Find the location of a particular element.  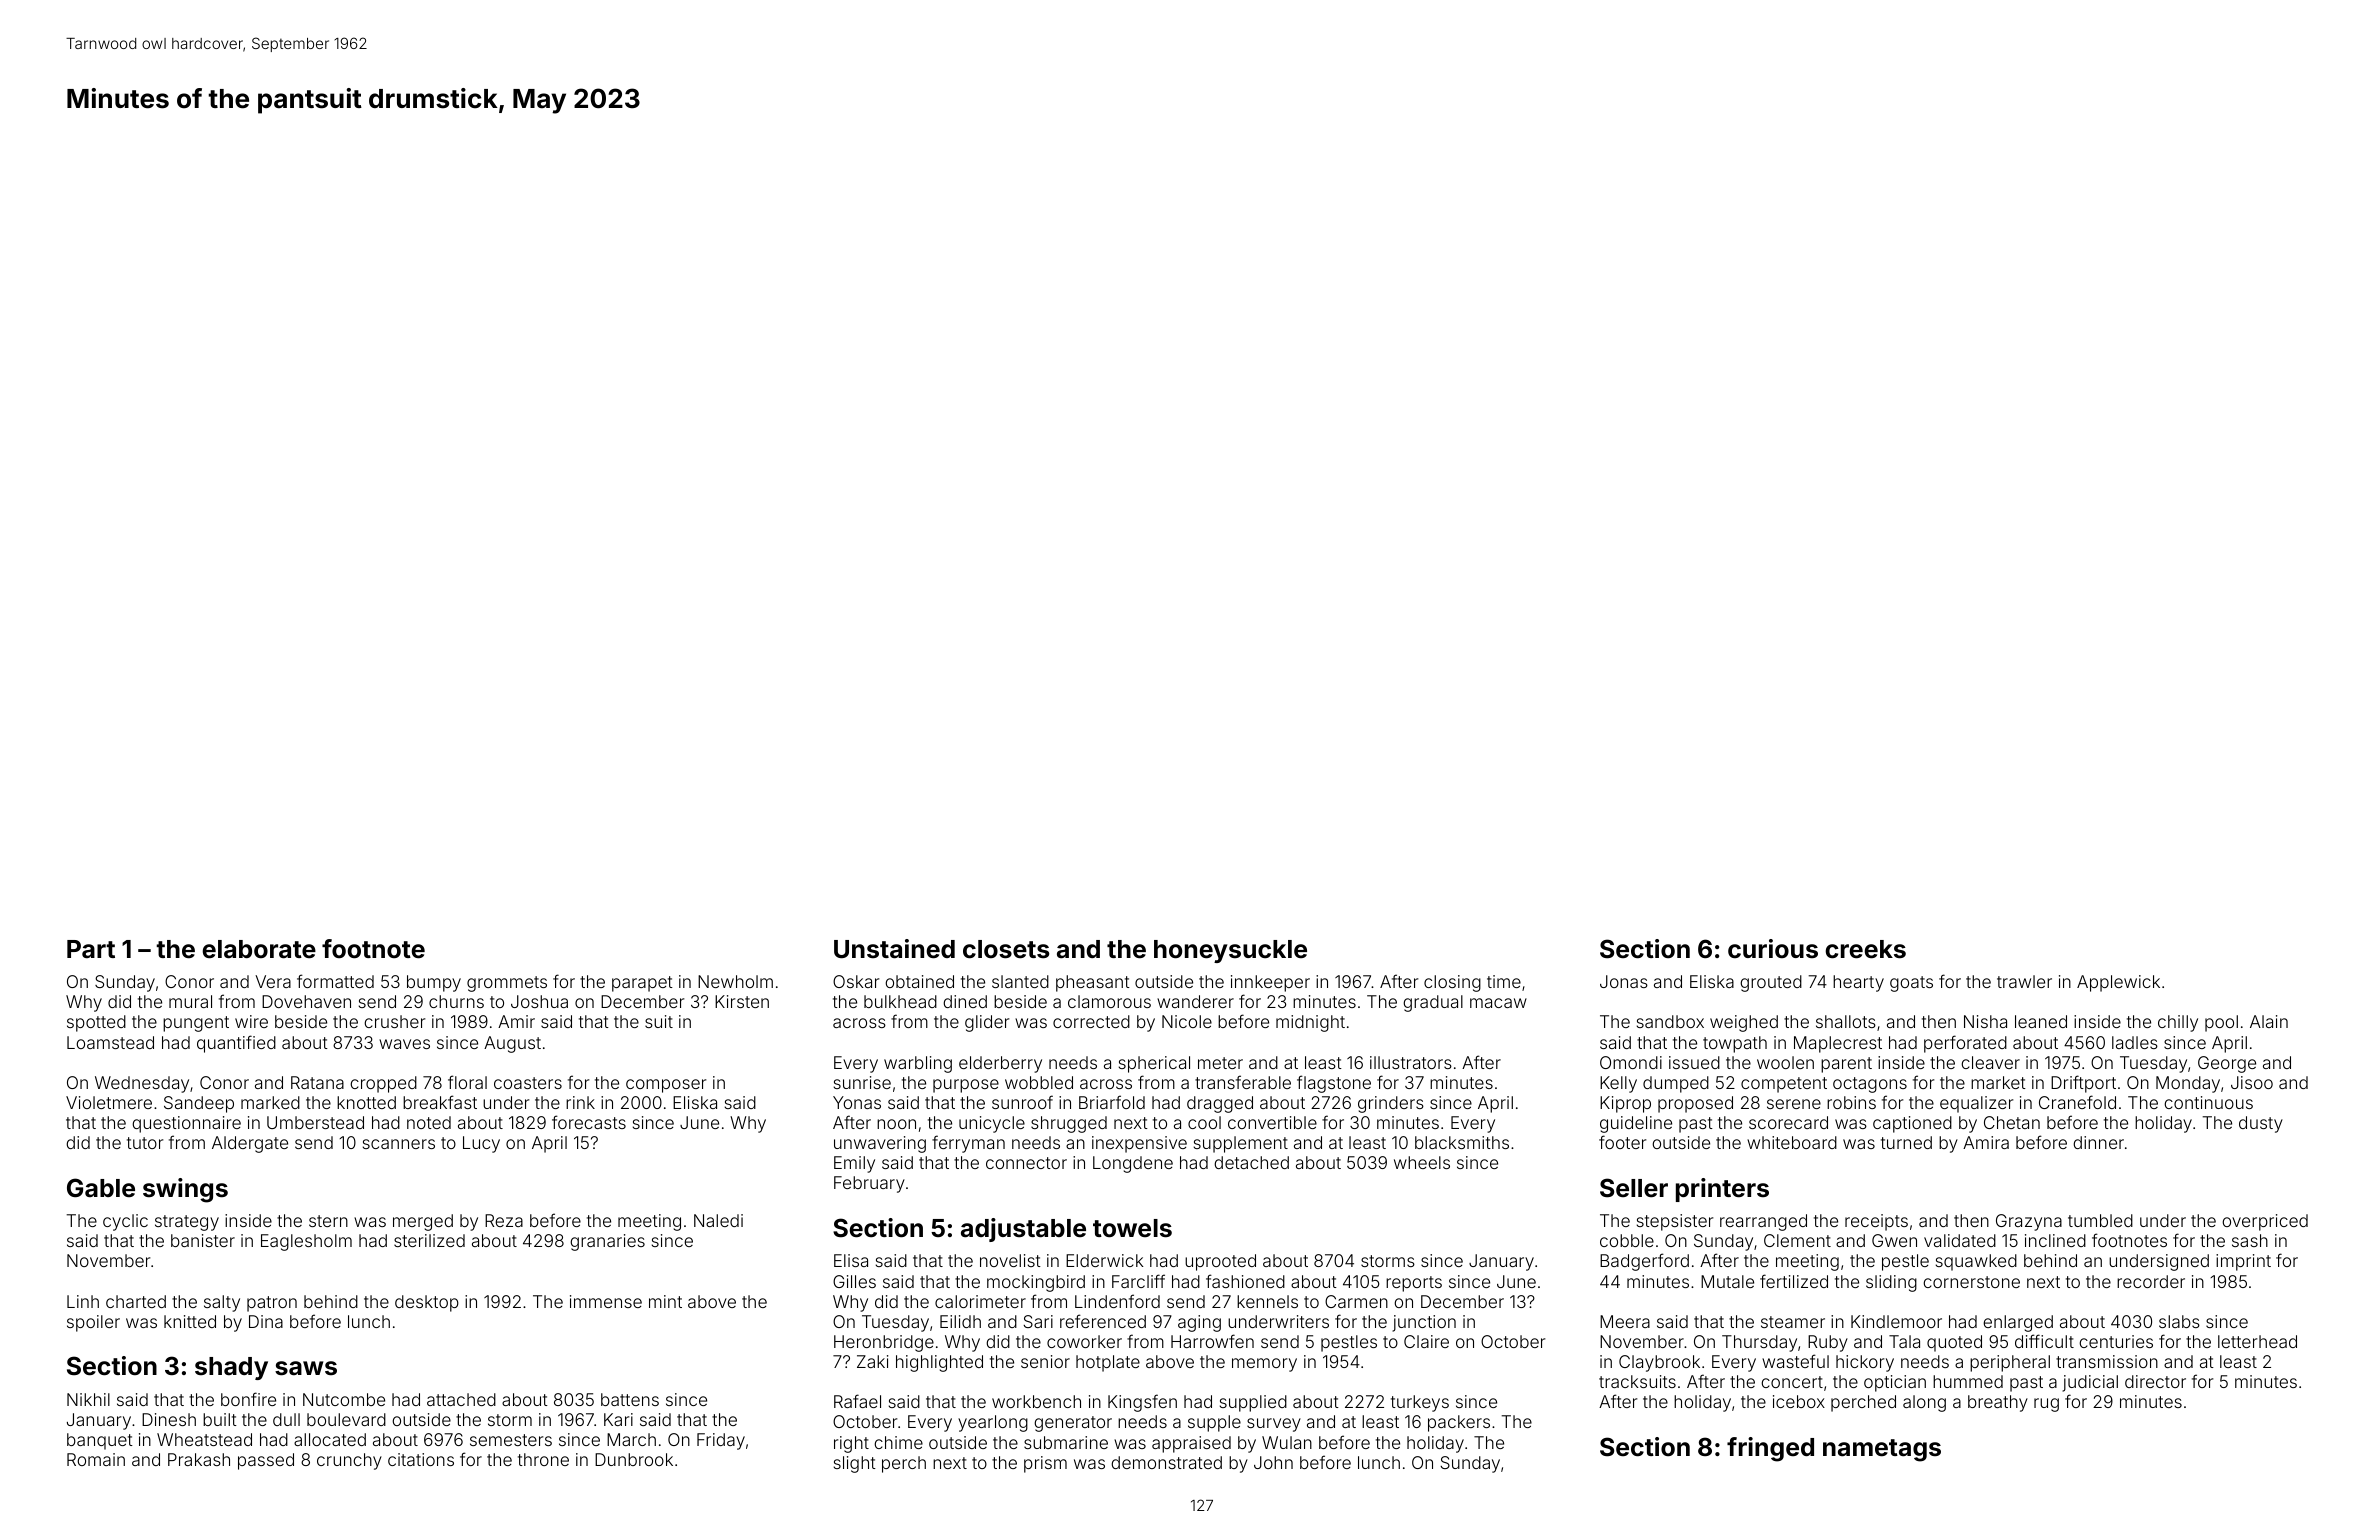

turned is located at coordinates (1906, 1142).
